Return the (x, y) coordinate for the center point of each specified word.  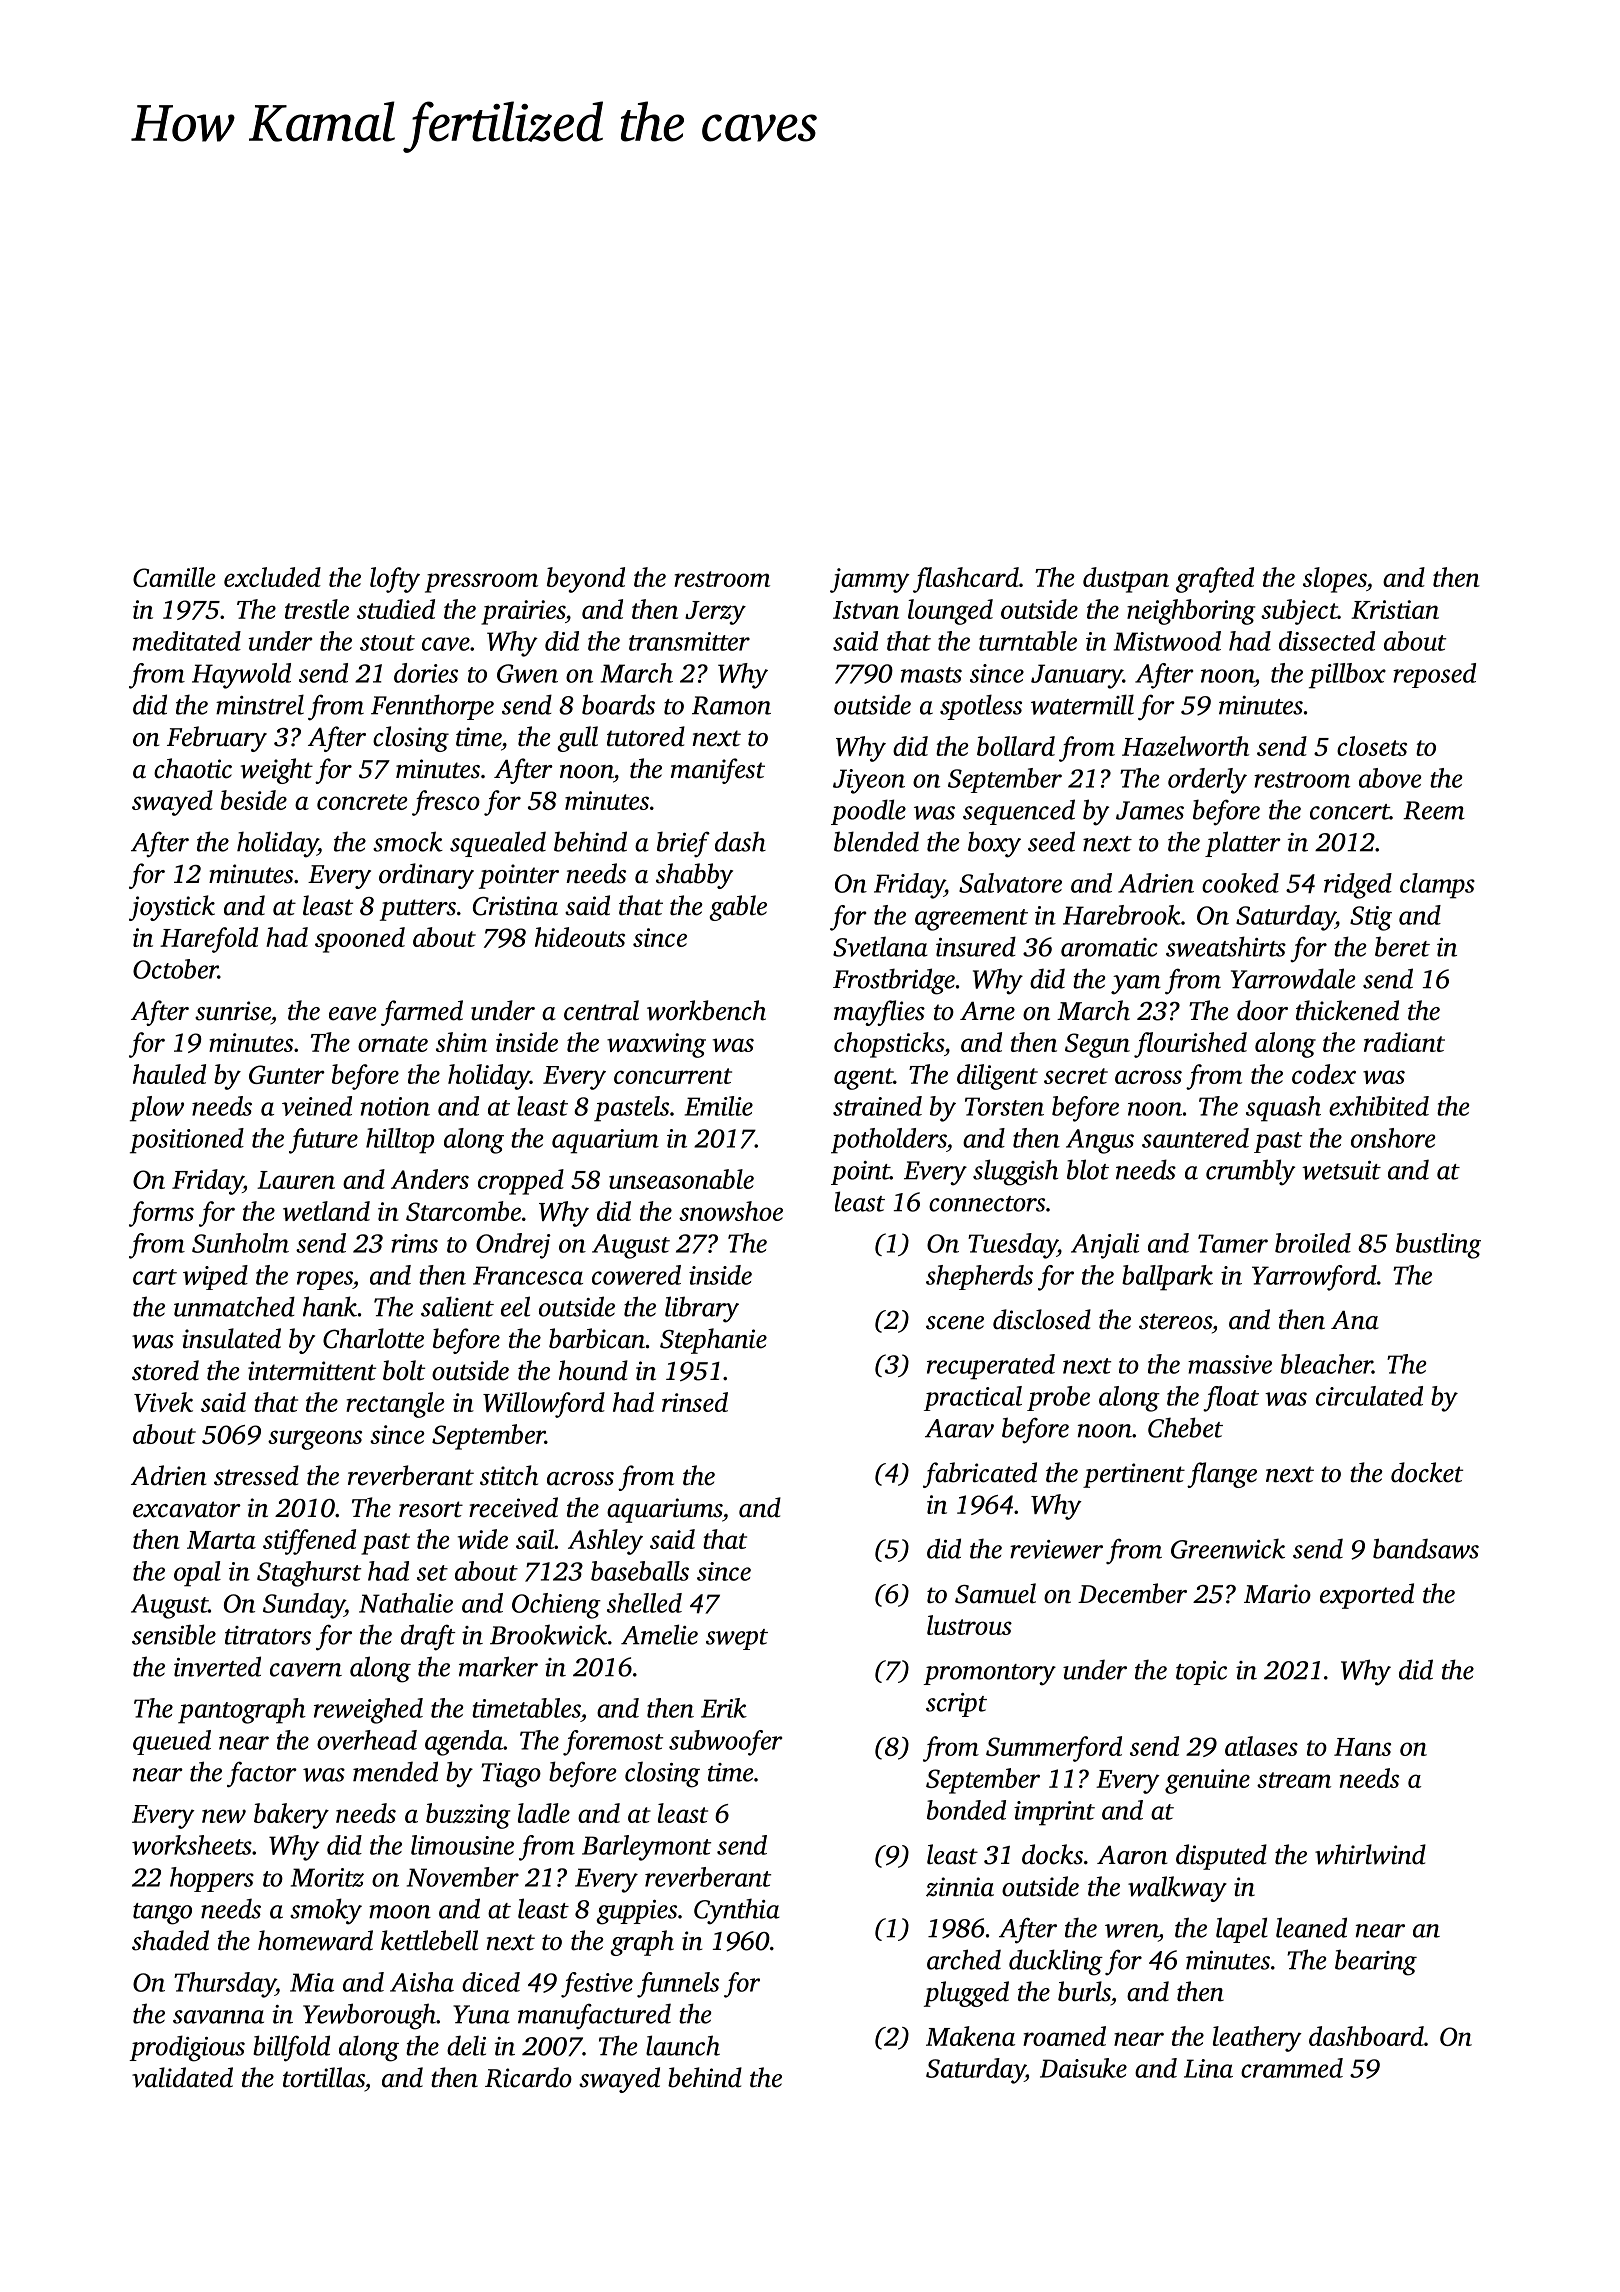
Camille (174, 577)
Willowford (544, 1405)
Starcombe (463, 1211)
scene (955, 1323)
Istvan (866, 610)
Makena (970, 2036)
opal (197, 1574)
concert (1350, 812)
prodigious (187, 2048)
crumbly (1250, 1172)
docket (1427, 1472)
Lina (1208, 2068)
